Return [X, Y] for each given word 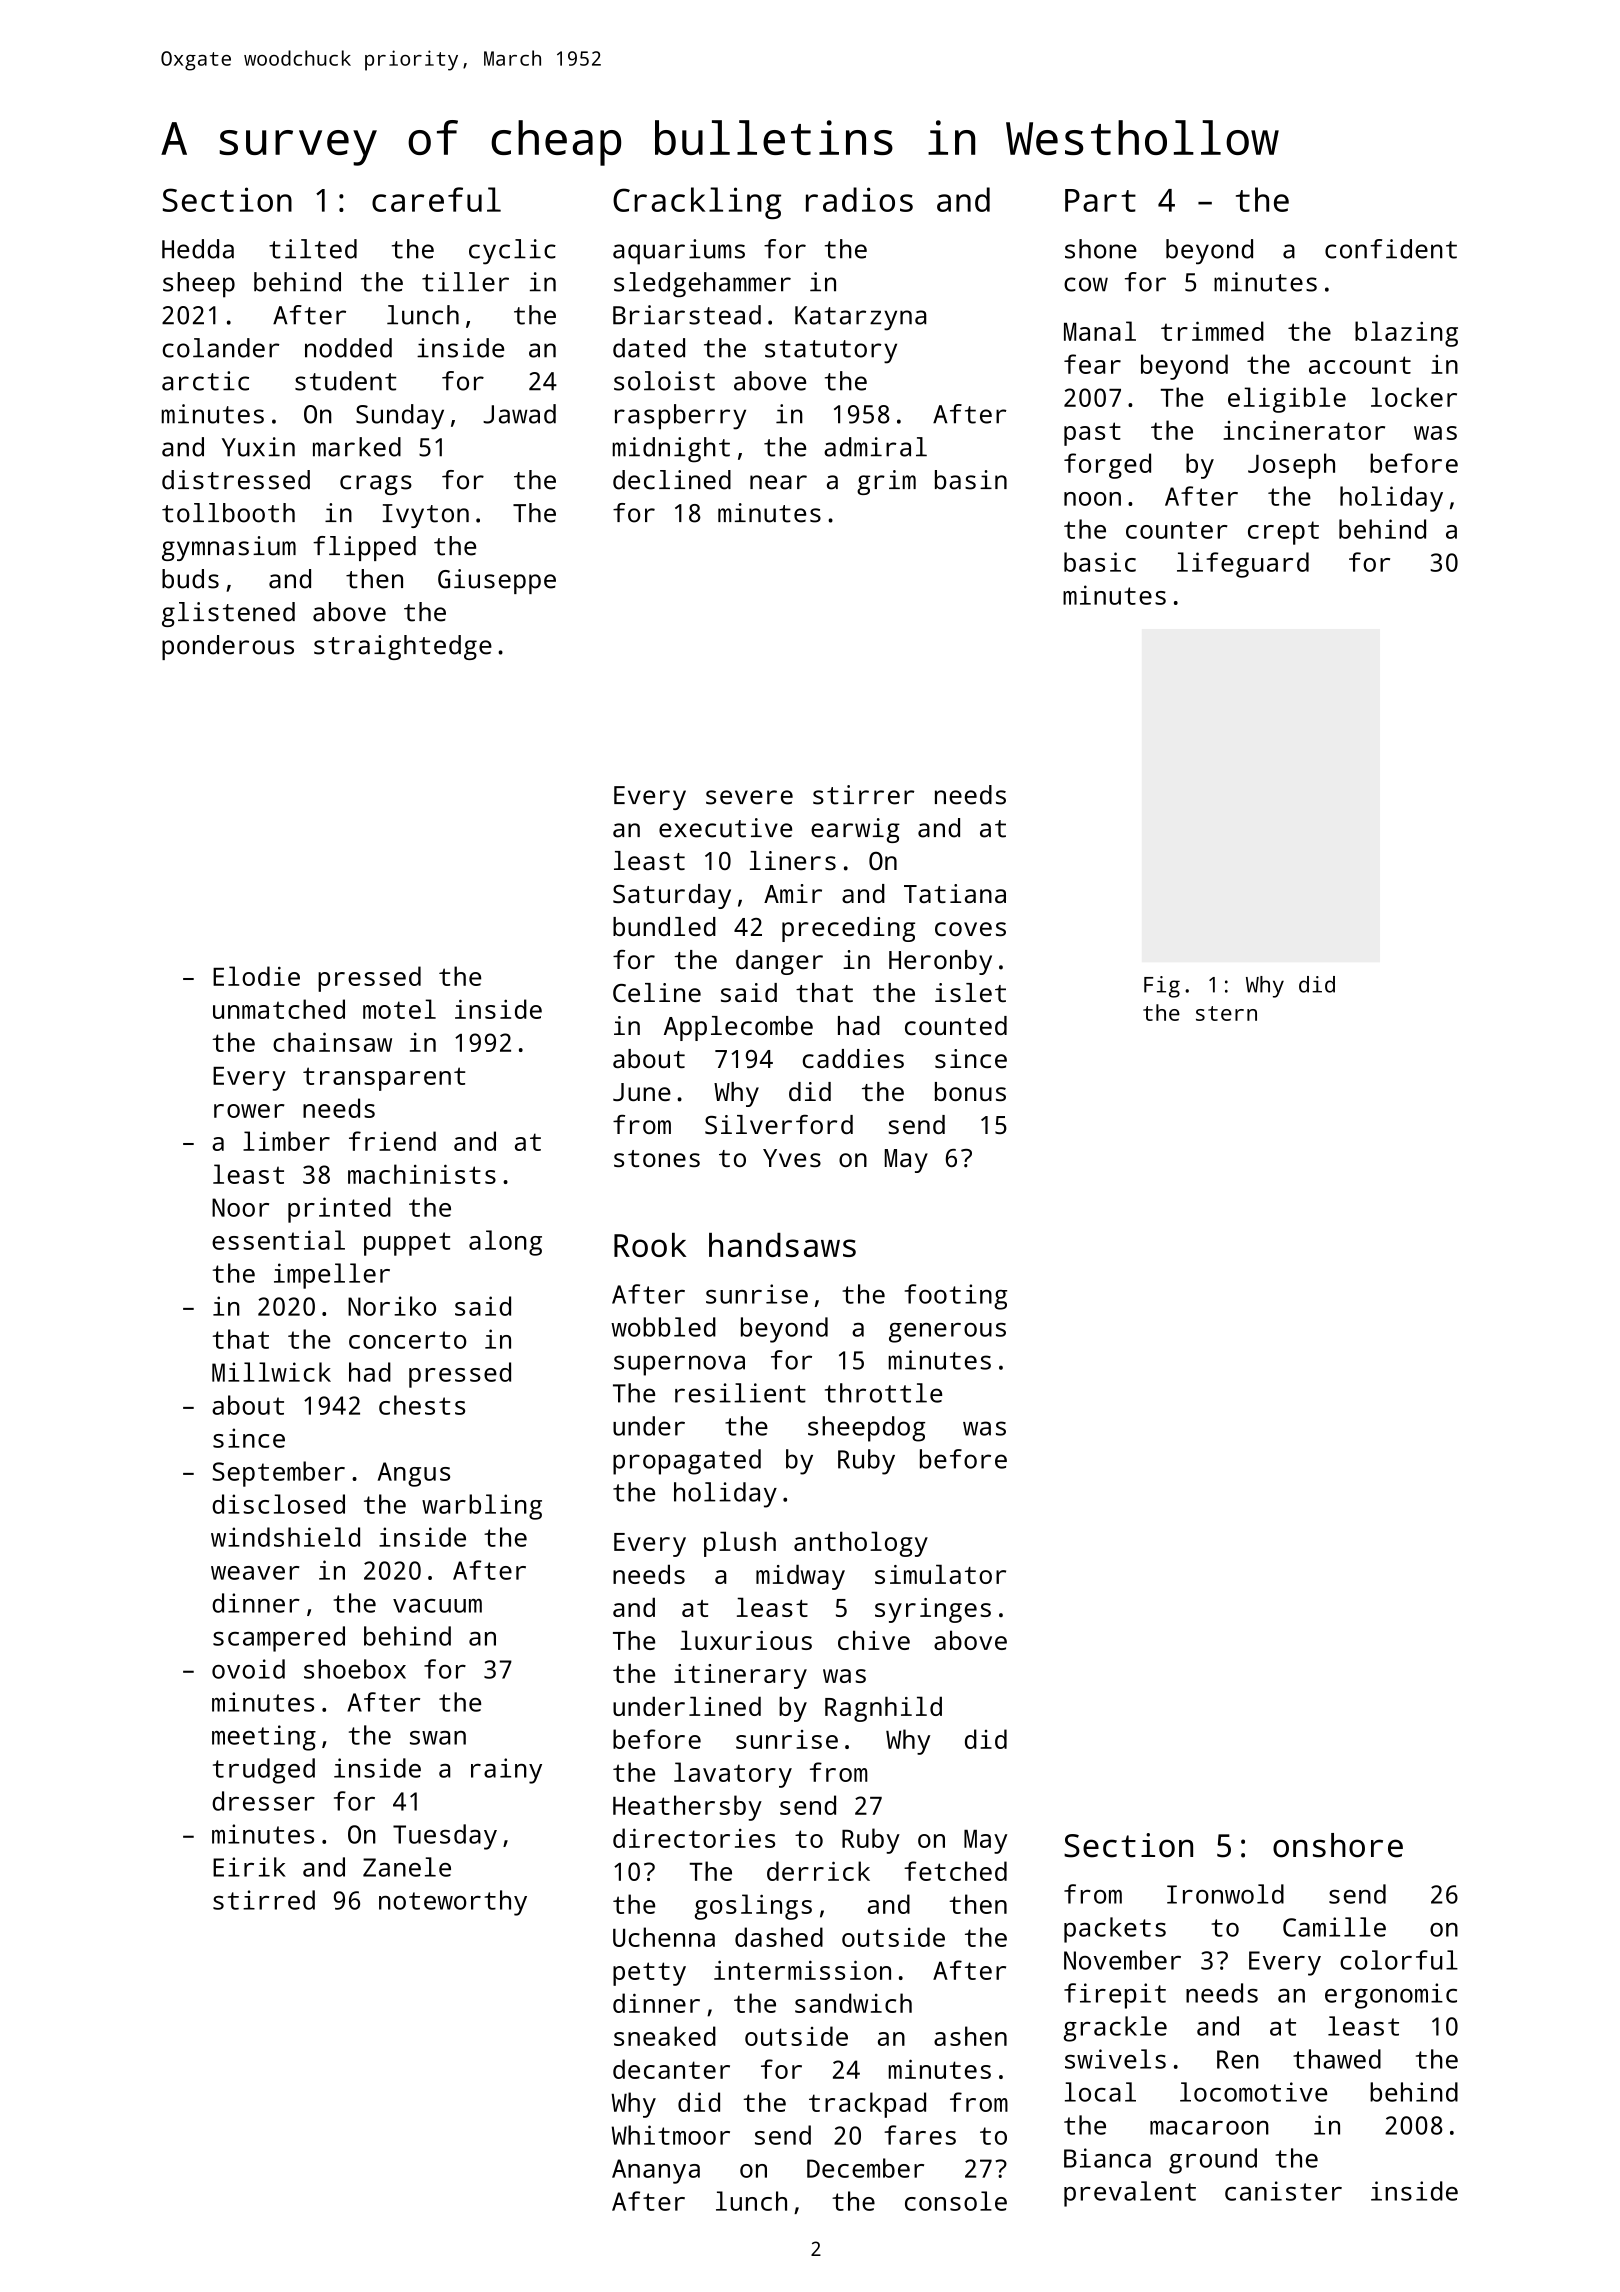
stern [1226, 1013]
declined [672, 480]
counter [1177, 530]
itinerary [740, 1676]
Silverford [779, 1124]
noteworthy [453, 1903]
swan [438, 1738]
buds [190, 579]
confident [1391, 249]
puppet [407, 1244]
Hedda [198, 249]
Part [1100, 200]
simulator [940, 1574]
